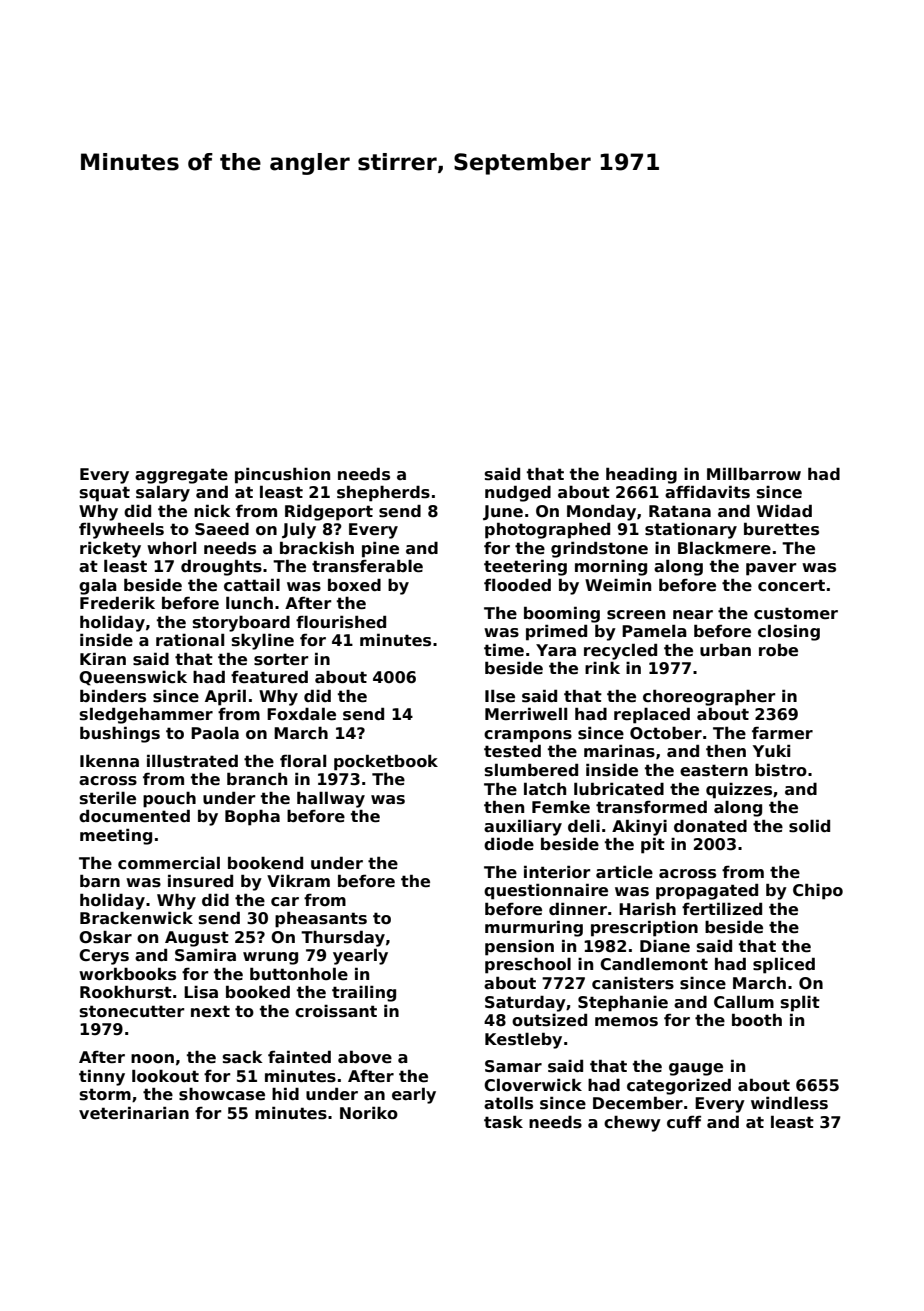  I want to click on tinny, so click(102, 1077).
